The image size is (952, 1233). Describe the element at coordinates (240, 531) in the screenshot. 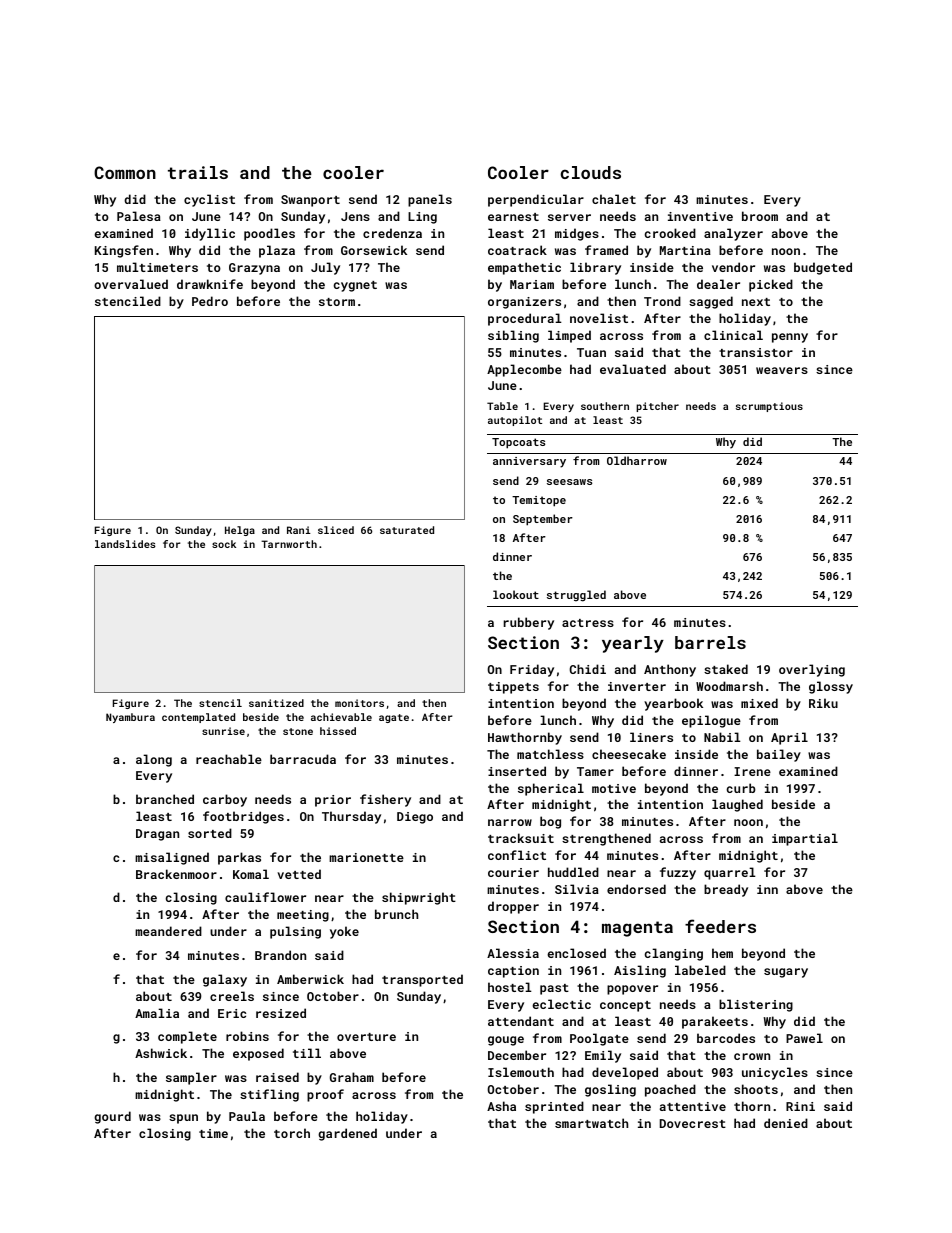

I see `Helga` at that location.
